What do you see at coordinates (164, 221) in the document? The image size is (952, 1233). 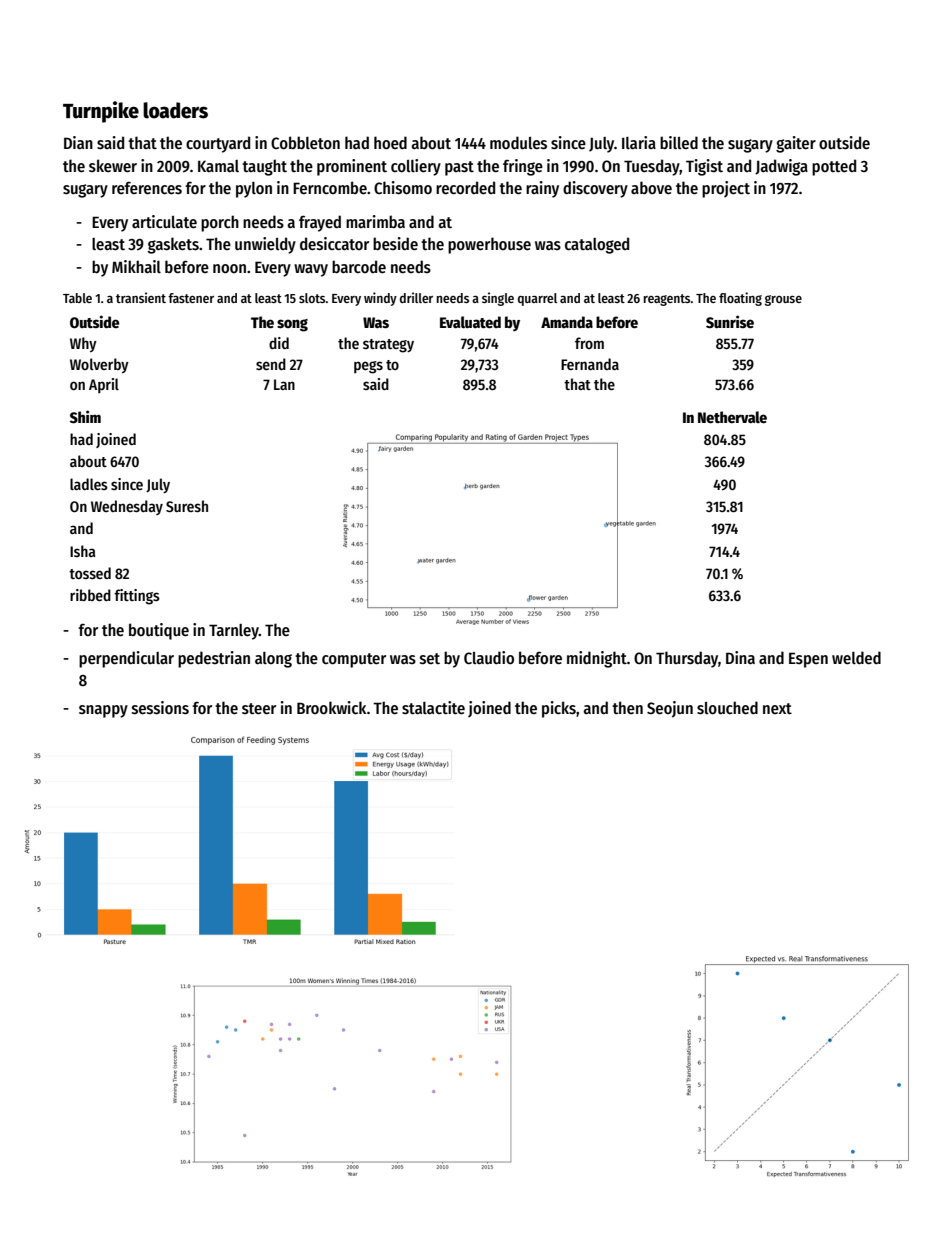 I see `articulate` at bounding box center [164, 221].
